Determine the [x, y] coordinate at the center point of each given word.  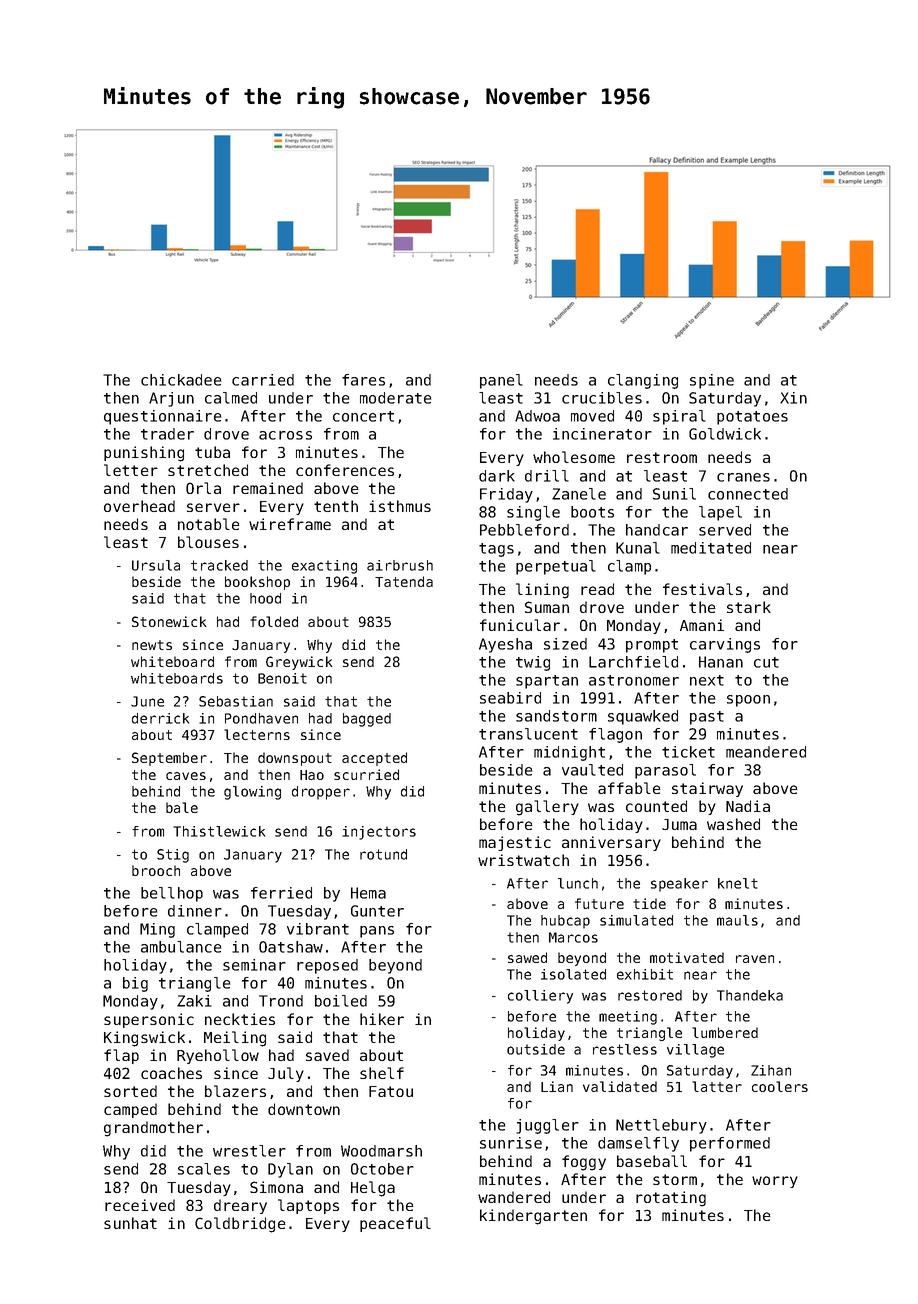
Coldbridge [240, 1225]
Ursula [156, 565]
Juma [679, 824]
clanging [643, 381]
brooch [156, 870]
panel [501, 381]
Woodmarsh [381, 1151]
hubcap [565, 922]
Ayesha [505, 645]
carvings [725, 645]
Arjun [171, 399]
